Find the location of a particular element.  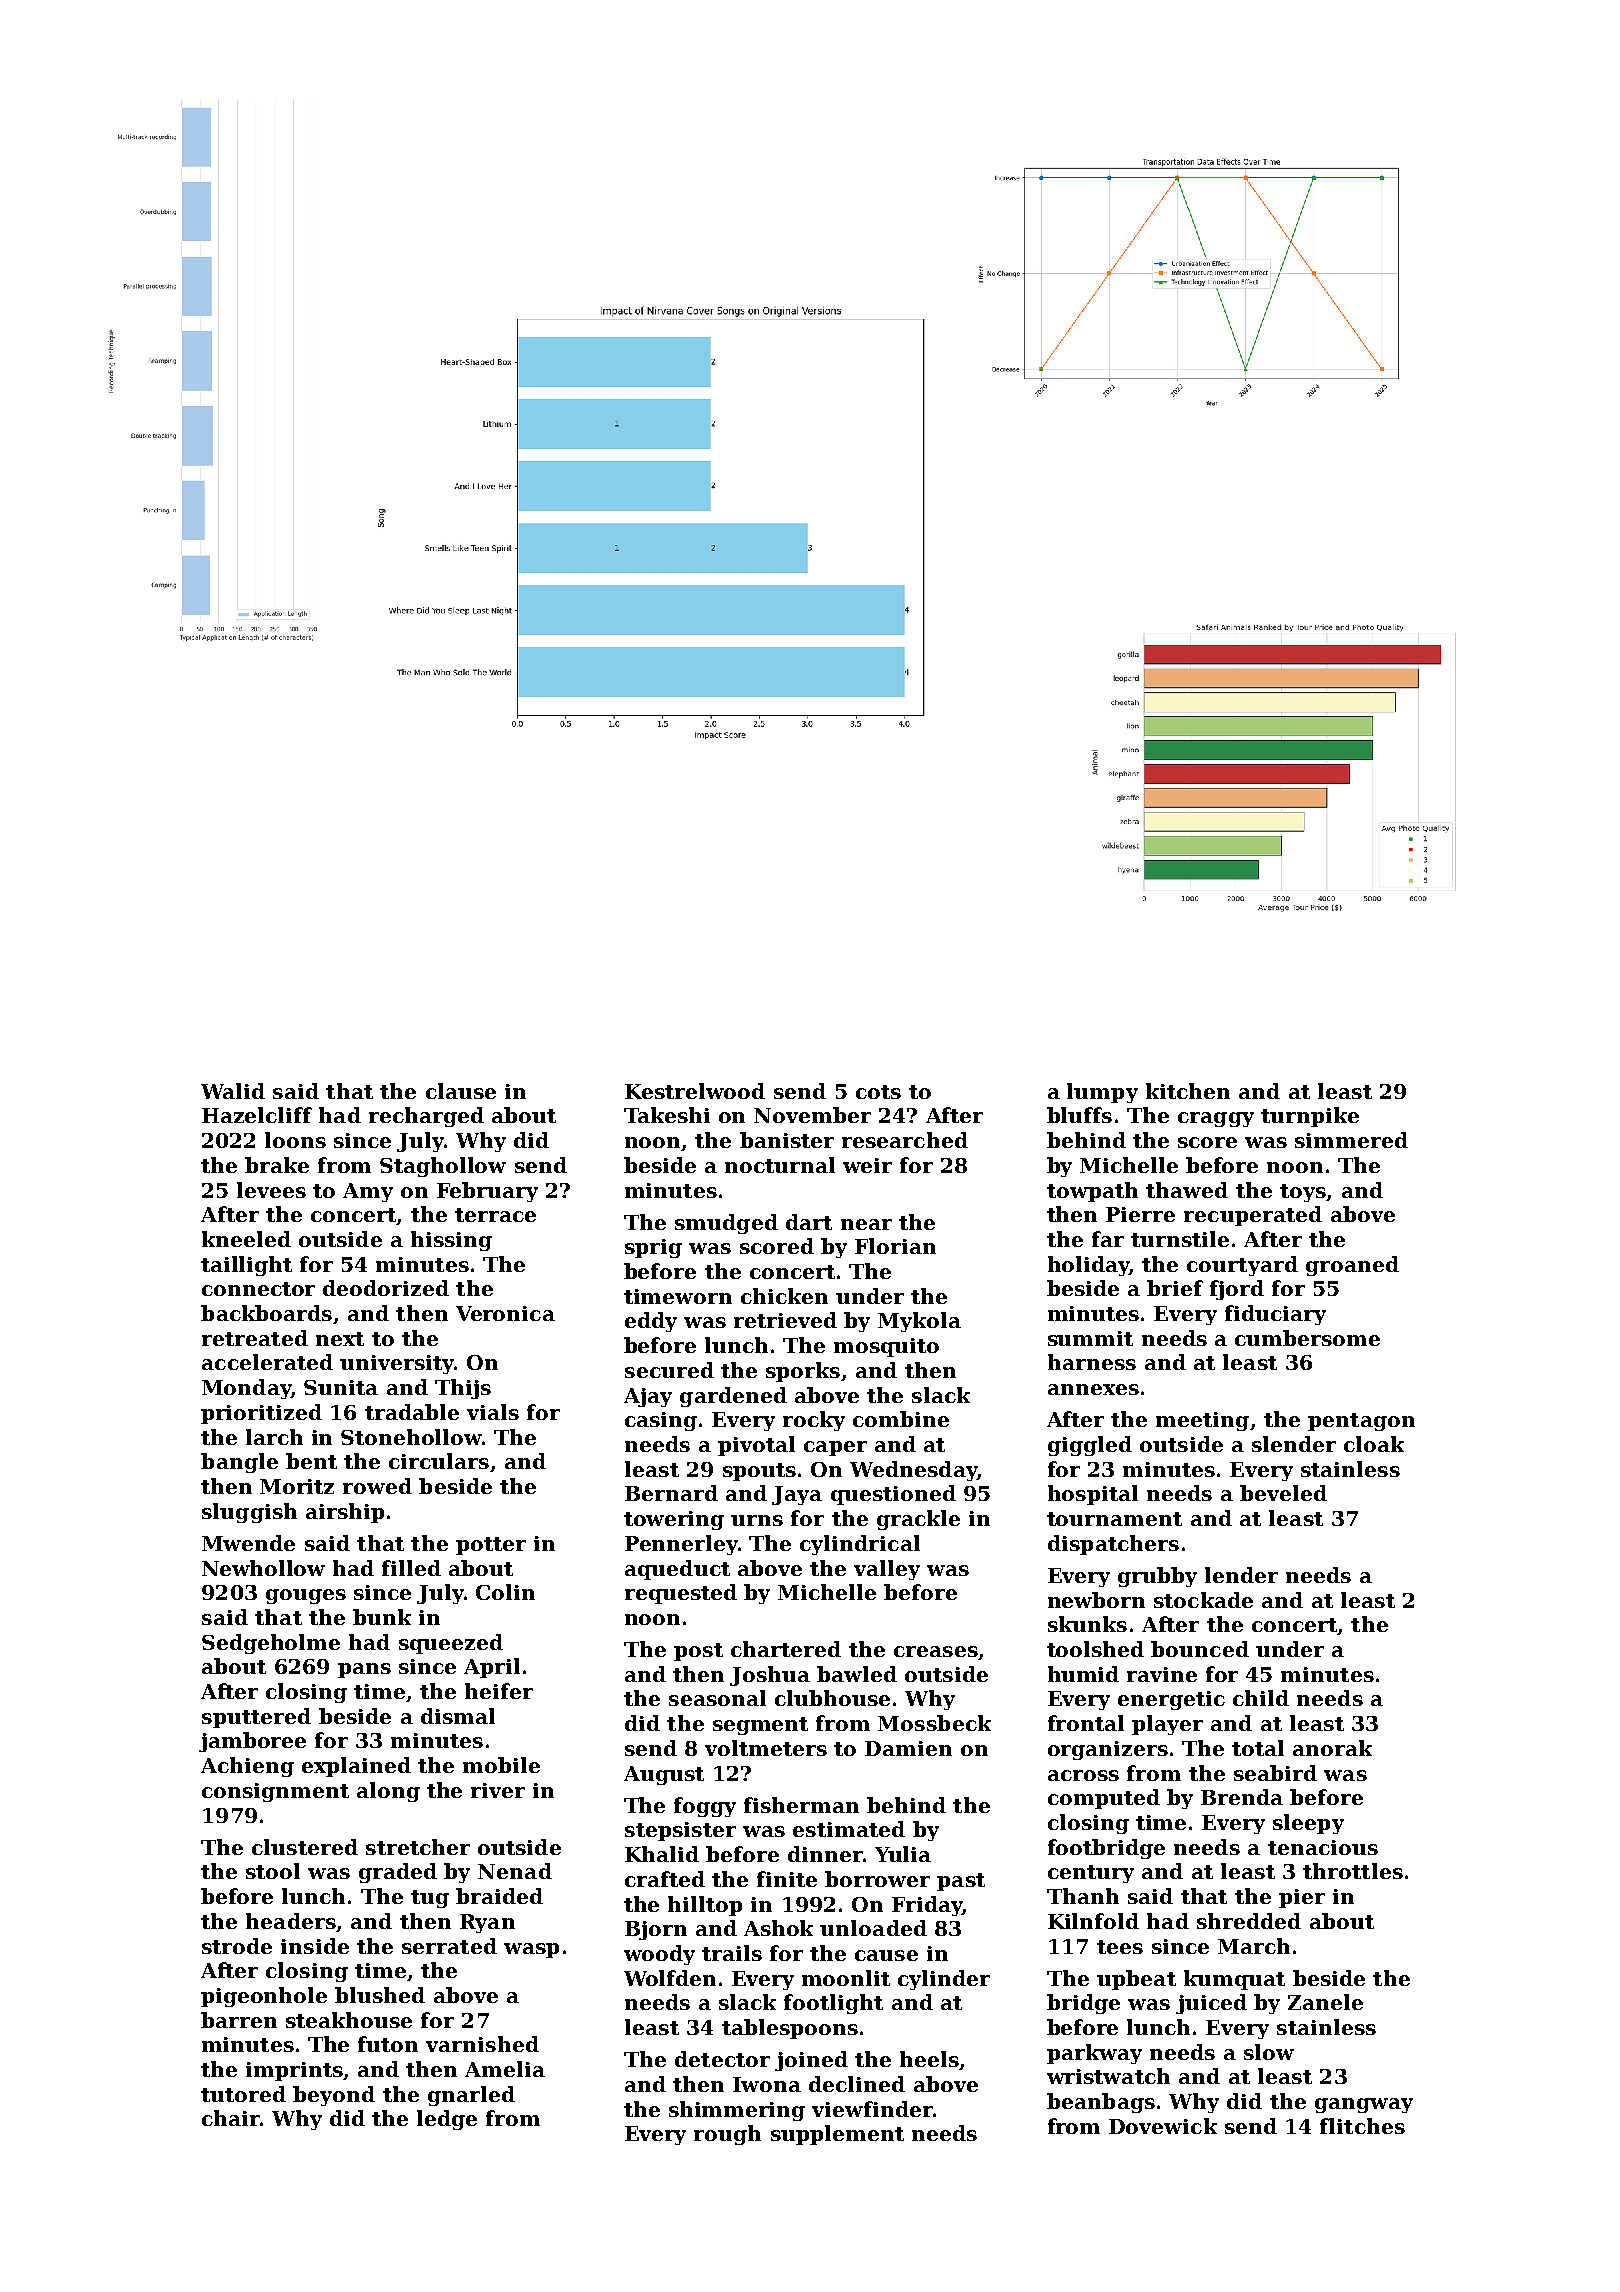

cloak is located at coordinates (1374, 1444).
